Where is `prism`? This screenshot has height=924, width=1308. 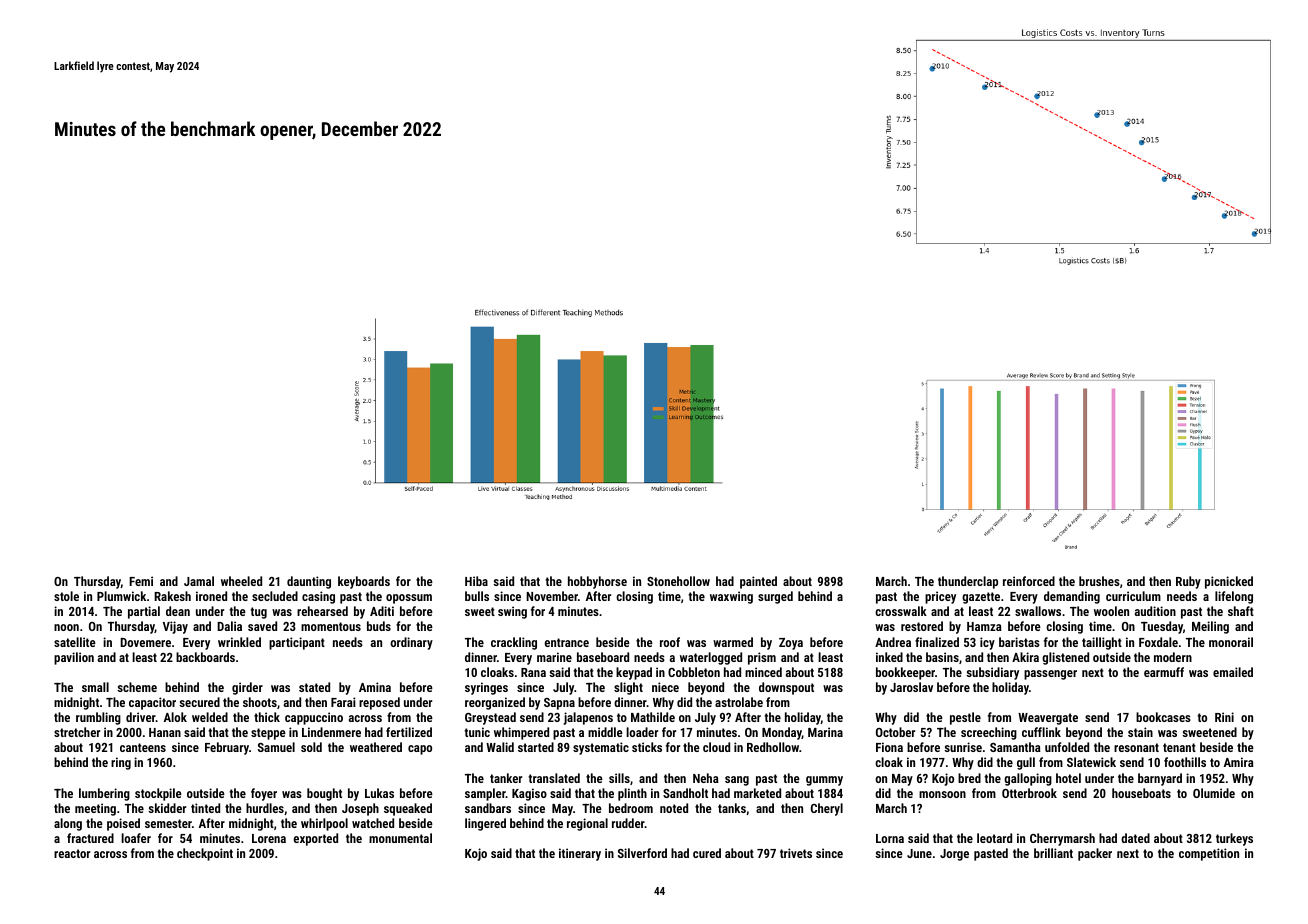
prism is located at coordinates (762, 658).
